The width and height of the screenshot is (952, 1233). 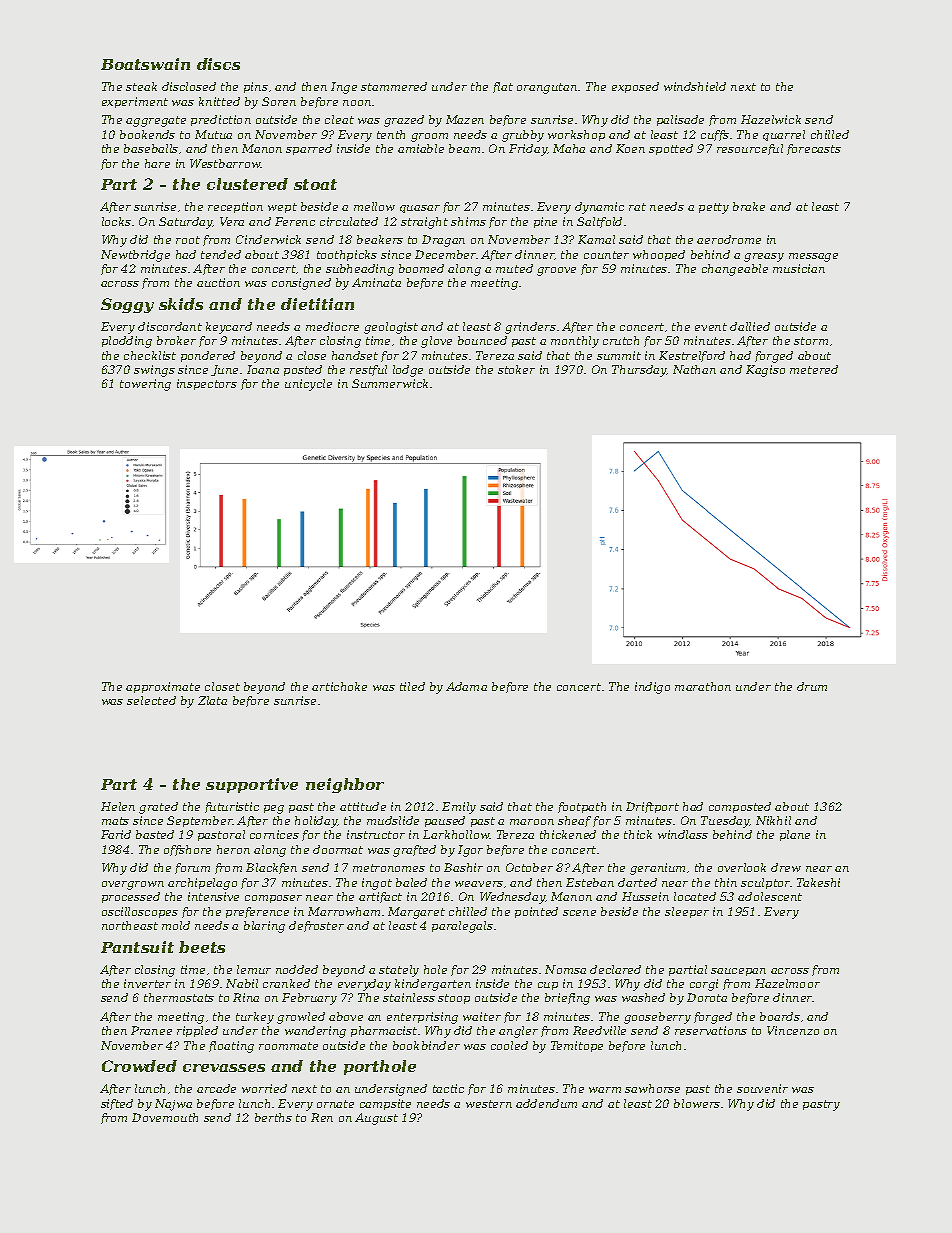 What do you see at coordinates (599, 208) in the screenshot?
I see `dynamic` at bounding box center [599, 208].
